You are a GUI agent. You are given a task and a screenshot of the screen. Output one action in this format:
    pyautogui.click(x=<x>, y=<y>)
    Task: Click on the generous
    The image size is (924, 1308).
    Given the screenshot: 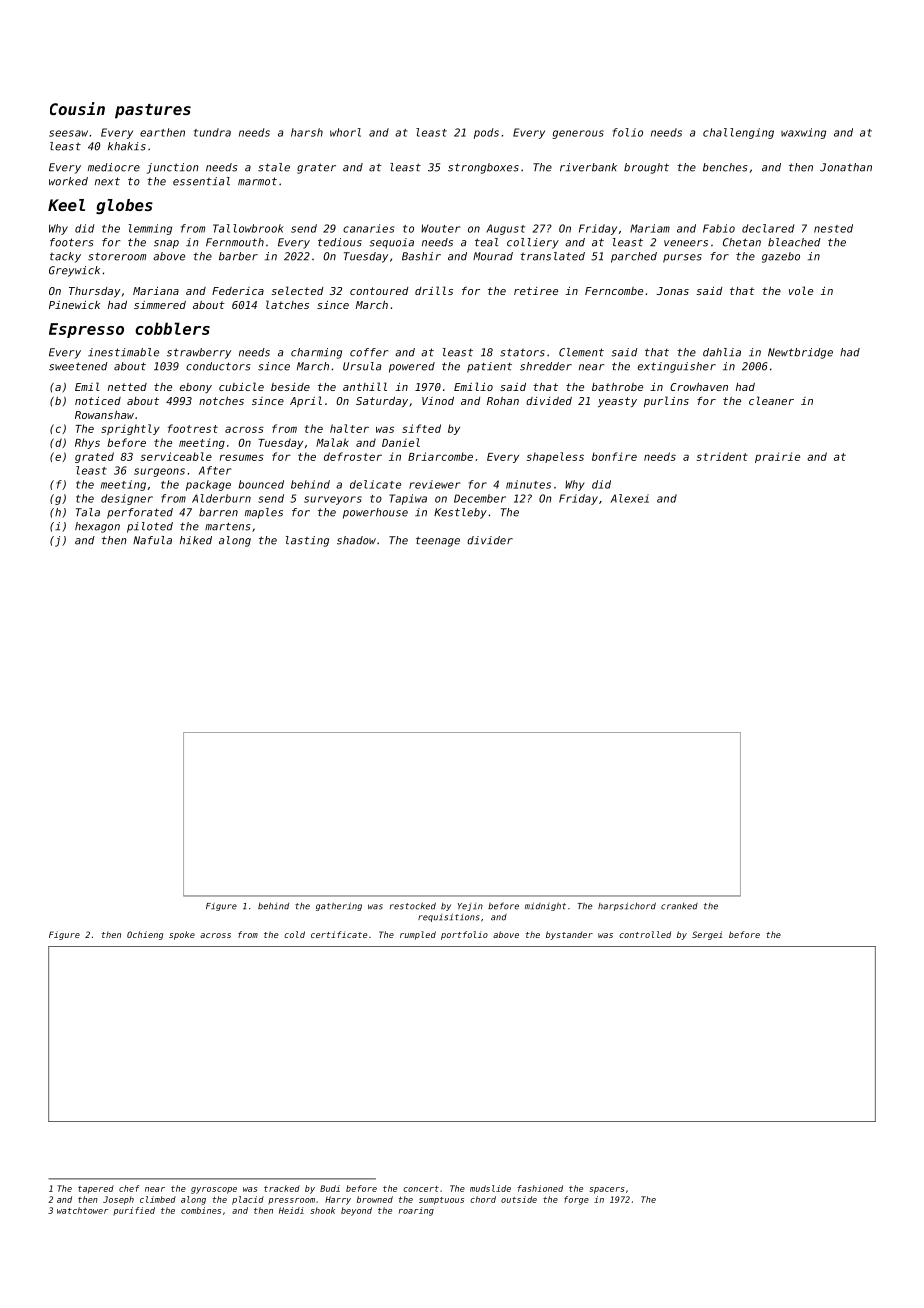 What is the action you would take?
    pyautogui.click(x=578, y=134)
